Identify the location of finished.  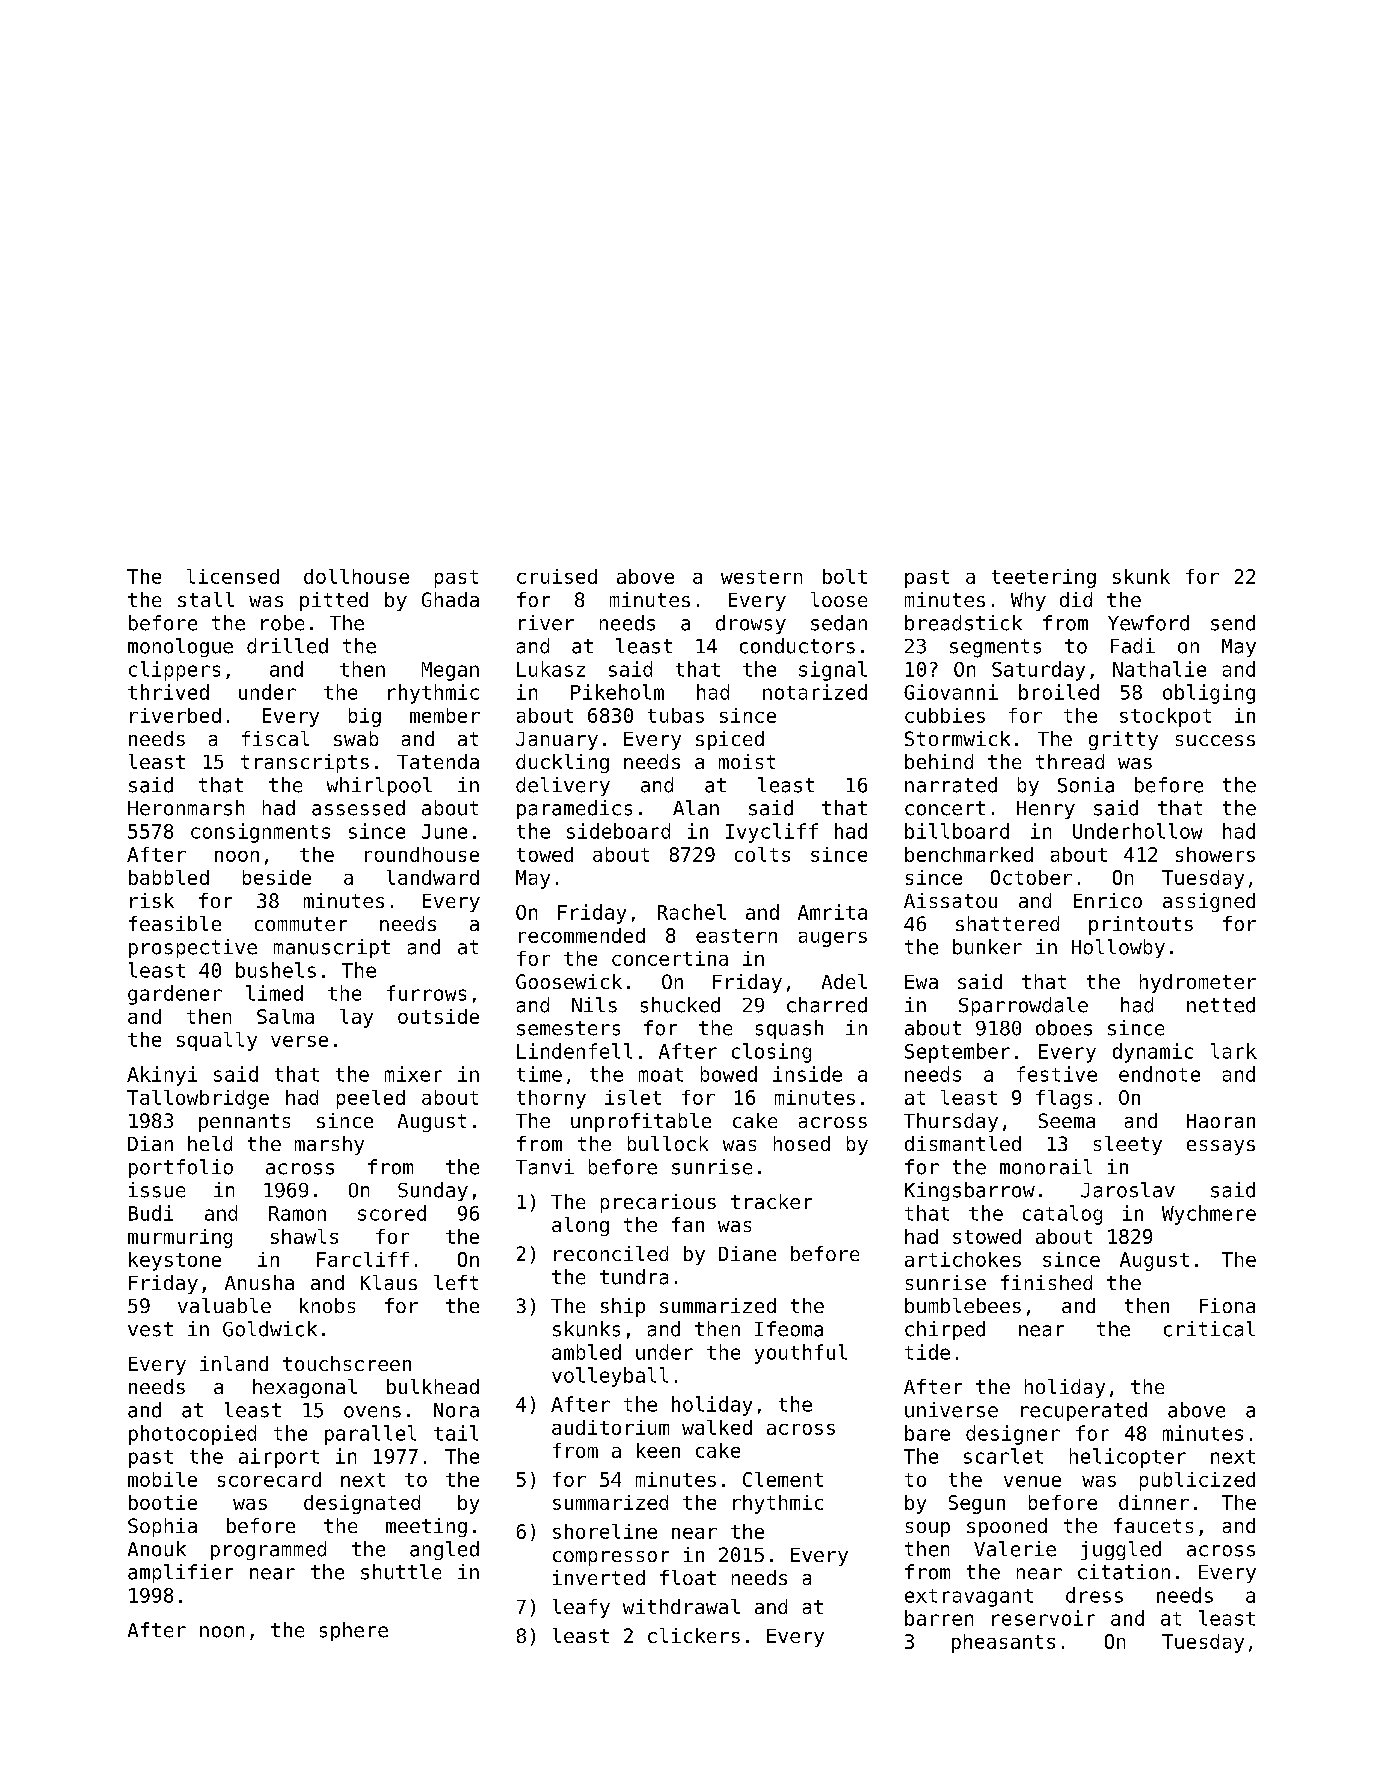
(1046, 1282).
